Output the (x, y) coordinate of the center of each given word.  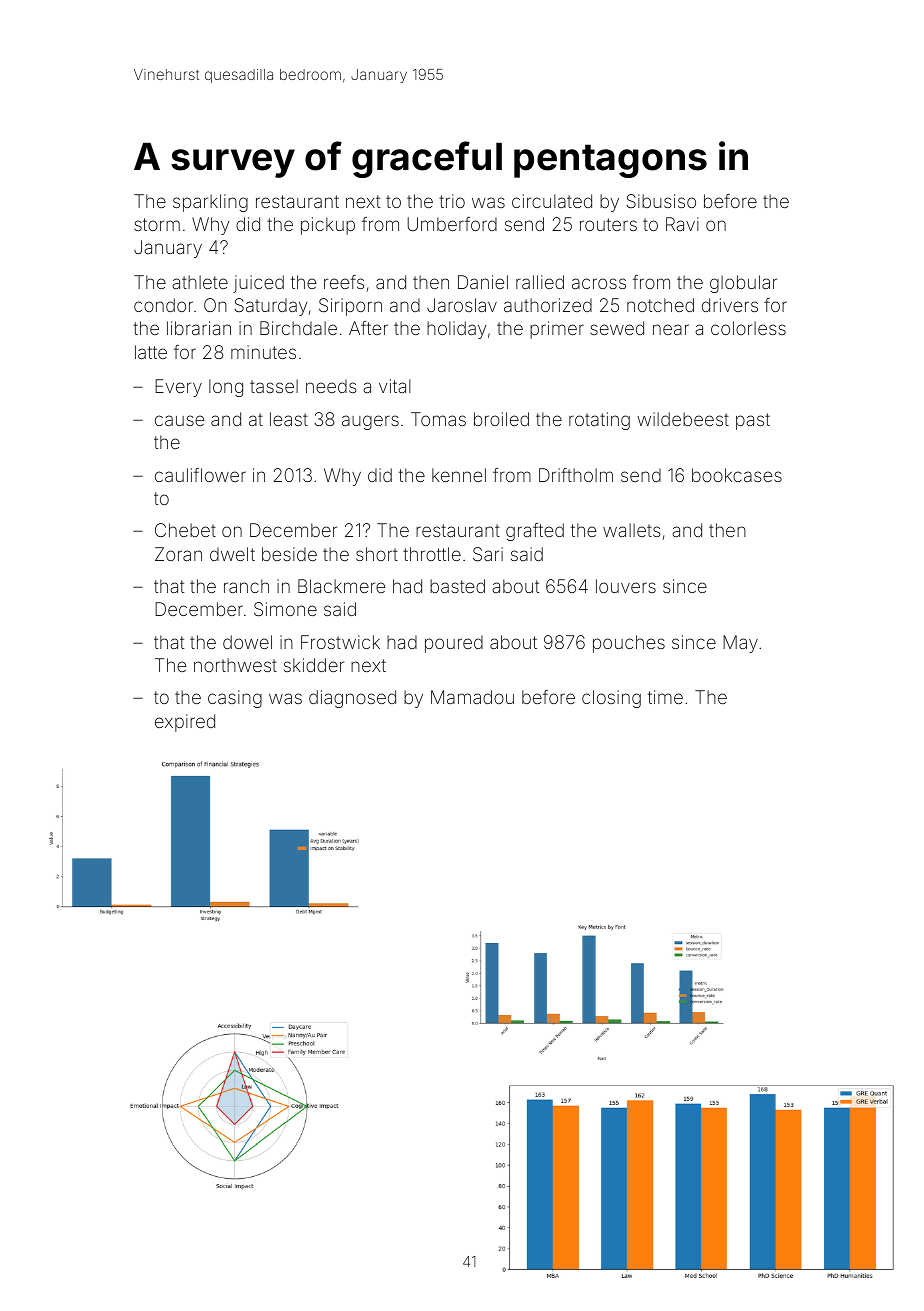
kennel (459, 475)
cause (179, 420)
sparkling (210, 203)
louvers (626, 586)
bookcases (737, 475)
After (368, 328)
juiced (258, 284)
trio (452, 201)
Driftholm (576, 475)
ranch (246, 586)
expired (185, 723)
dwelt (232, 554)
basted (457, 586)
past (753, 421)
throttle (432, 554)
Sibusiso (661, 201)
